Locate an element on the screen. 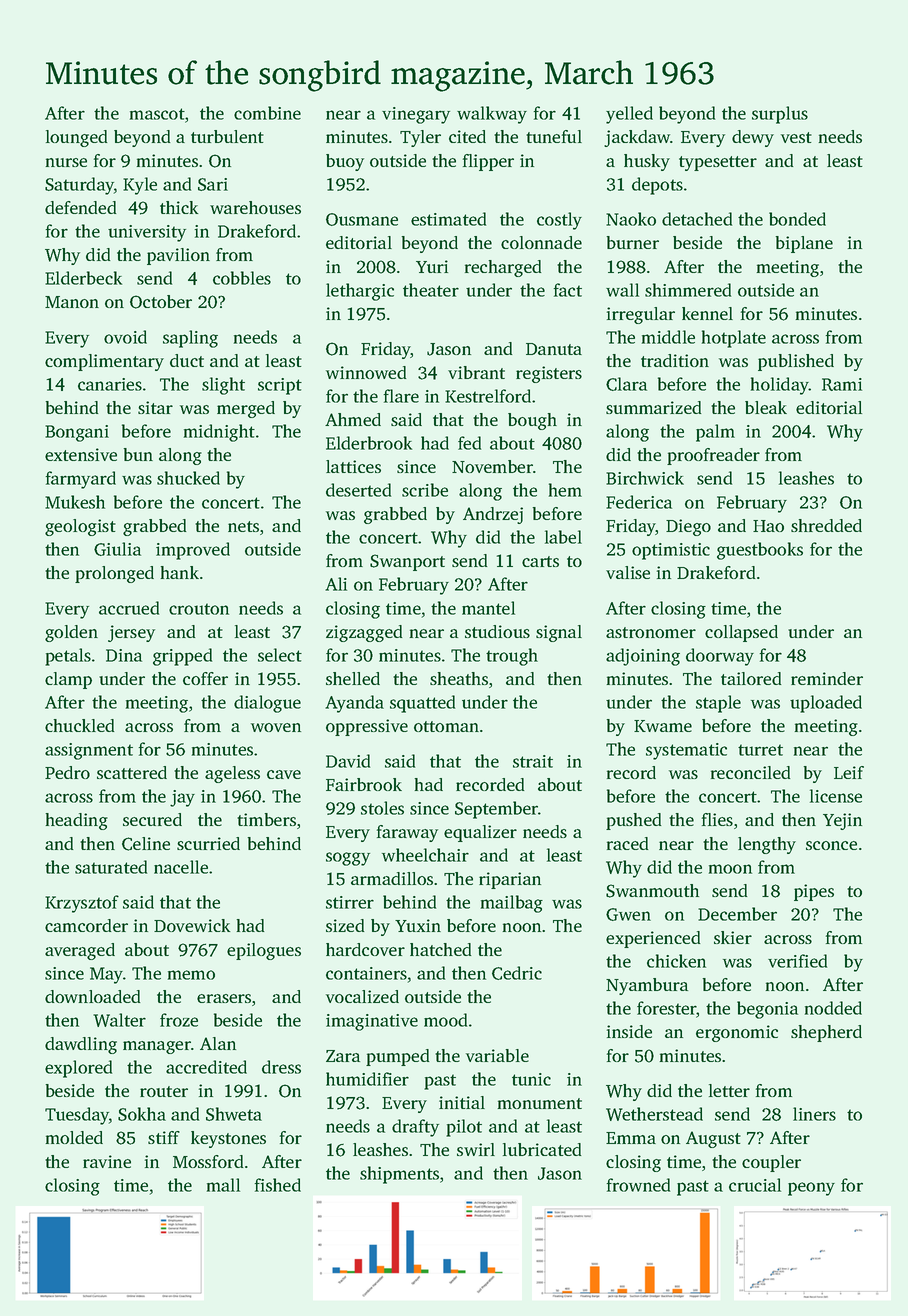 The width and height of the screenshot is (908, 1316). yelled is located at coordinates (629, 115).
